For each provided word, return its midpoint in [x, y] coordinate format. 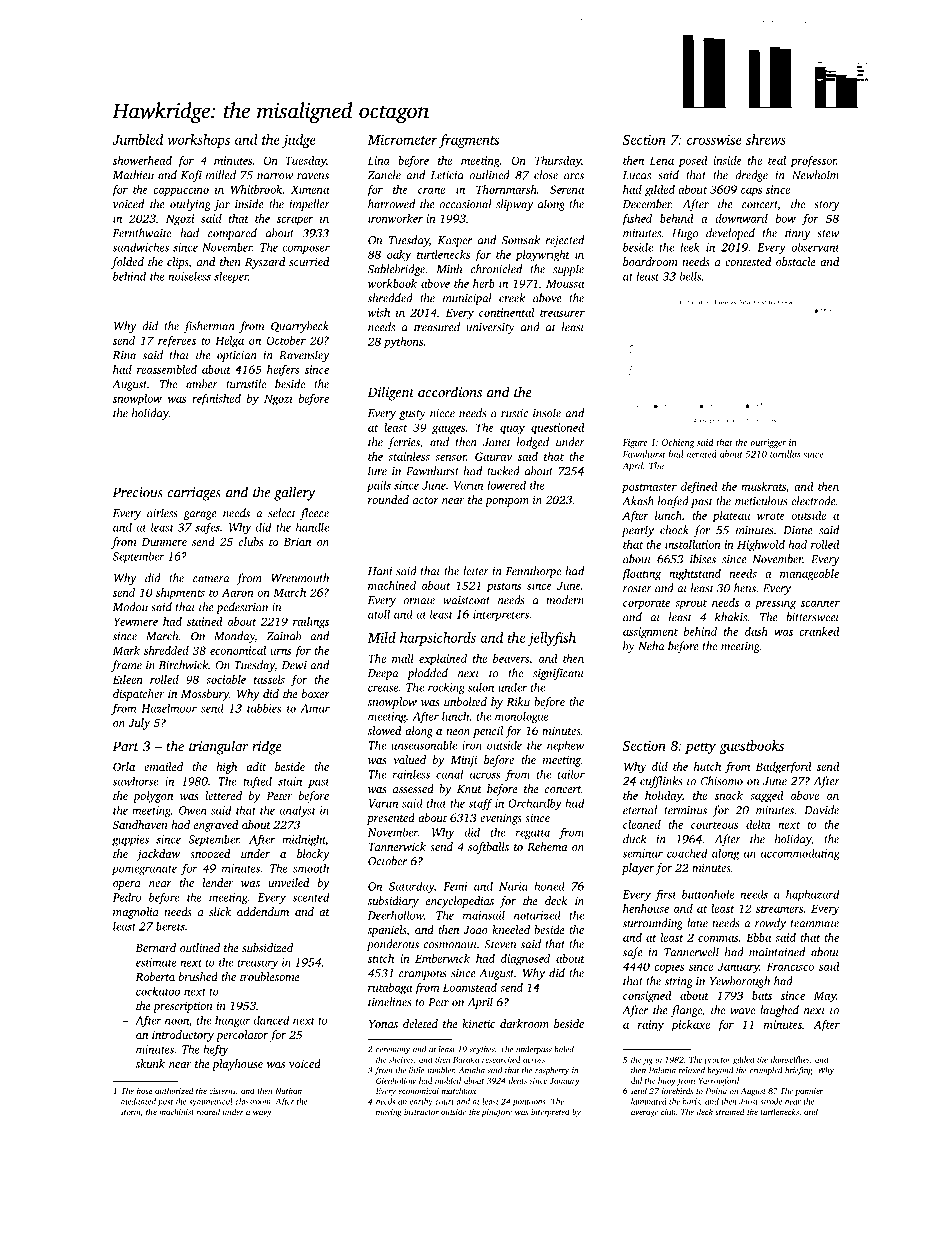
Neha [651, 646]
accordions [450, 392]
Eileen [128, 679]
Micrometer [402, 140]
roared [208, 1111]
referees [177, 342]
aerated [701, 454]
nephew [565, 746]
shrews [766, 139]
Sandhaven [140, 824]
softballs [488, 848]
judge [299, 141]
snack [729, 795]
